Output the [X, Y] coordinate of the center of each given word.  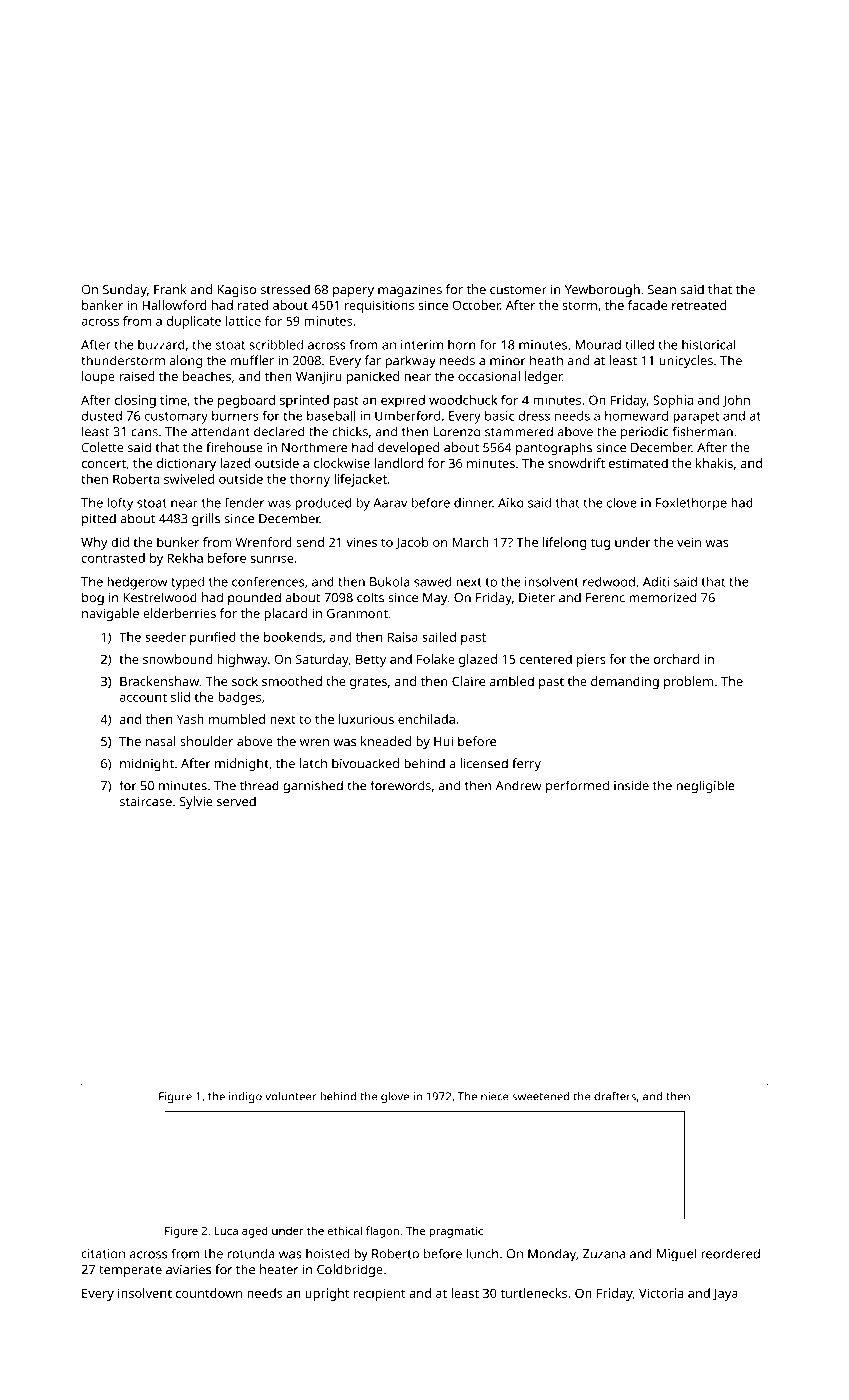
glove [395, 1097]
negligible [706, 787]
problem [688, 682]
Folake [436, 659]
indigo [245, 1097]
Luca [226, 1231]
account [143, 697]
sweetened [541, 1096]
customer [518, 290]
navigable [110, 614]
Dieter [537, 598]
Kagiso [237, 291]
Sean [662, 289]
